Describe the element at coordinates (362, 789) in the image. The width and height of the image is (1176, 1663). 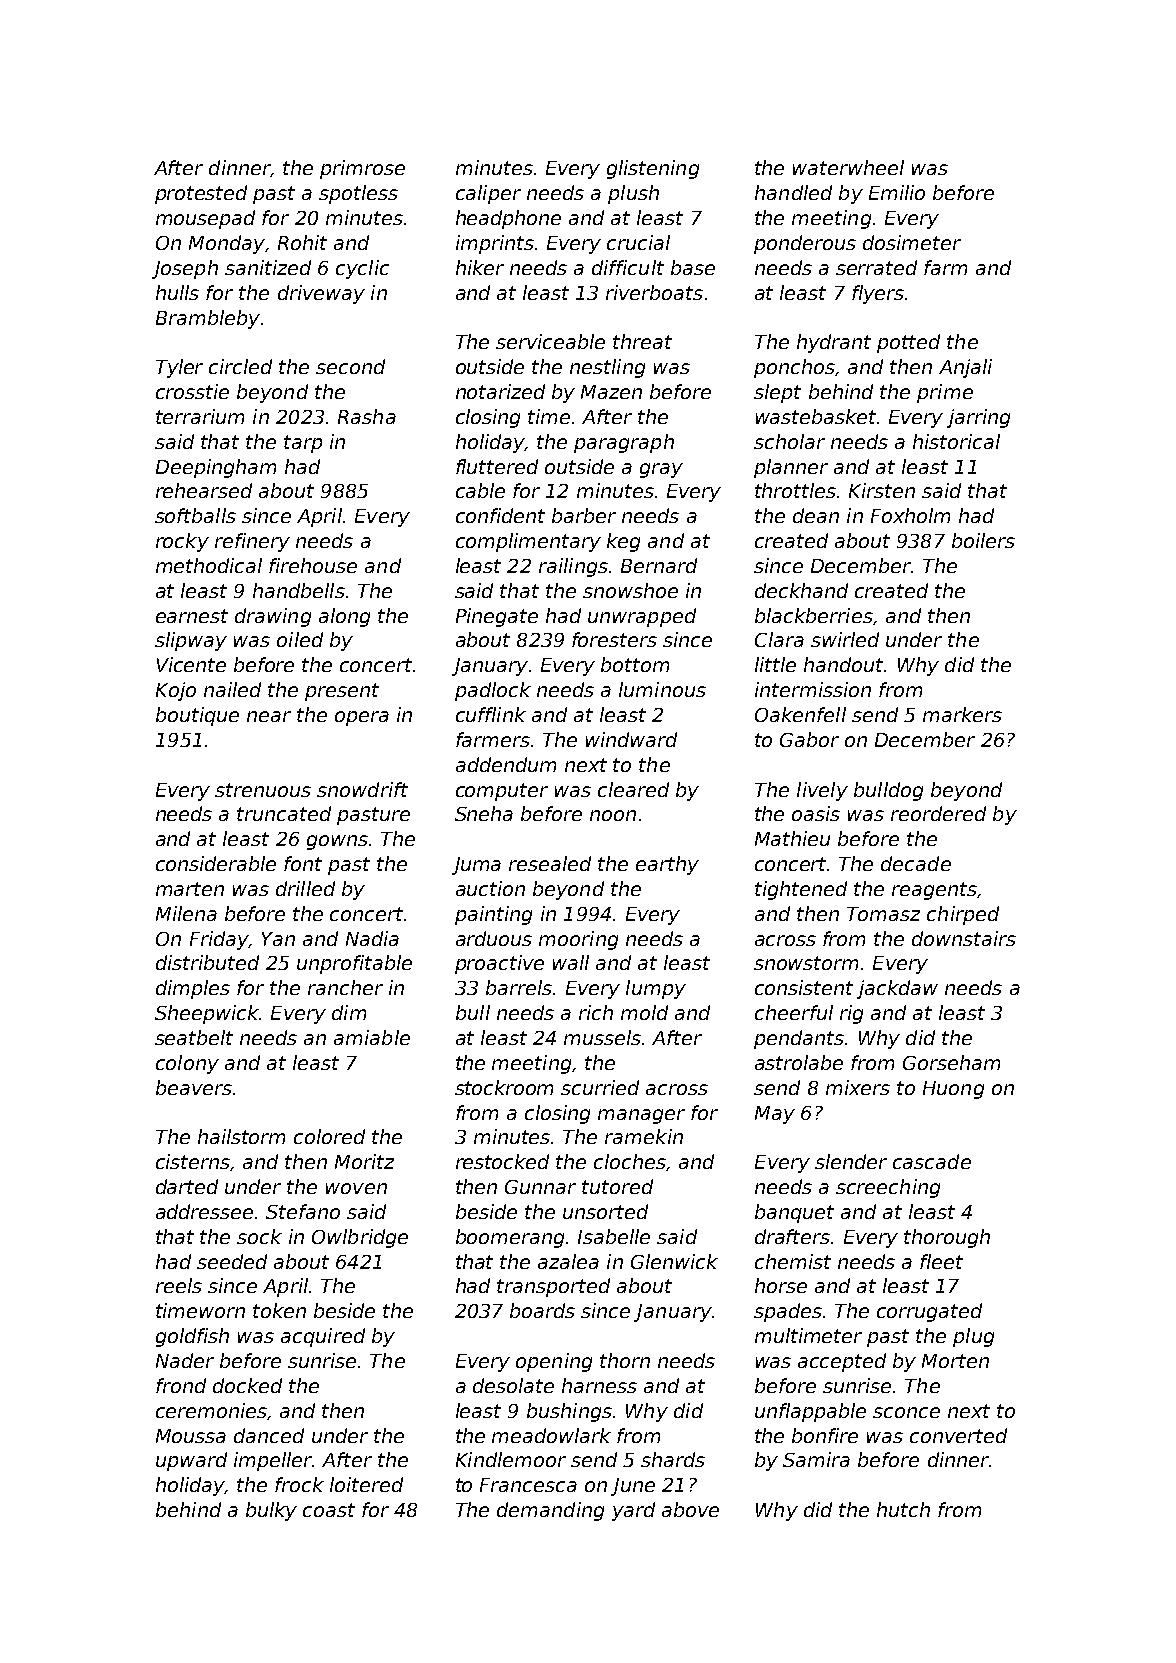
I see `snowdrift` at that location.
